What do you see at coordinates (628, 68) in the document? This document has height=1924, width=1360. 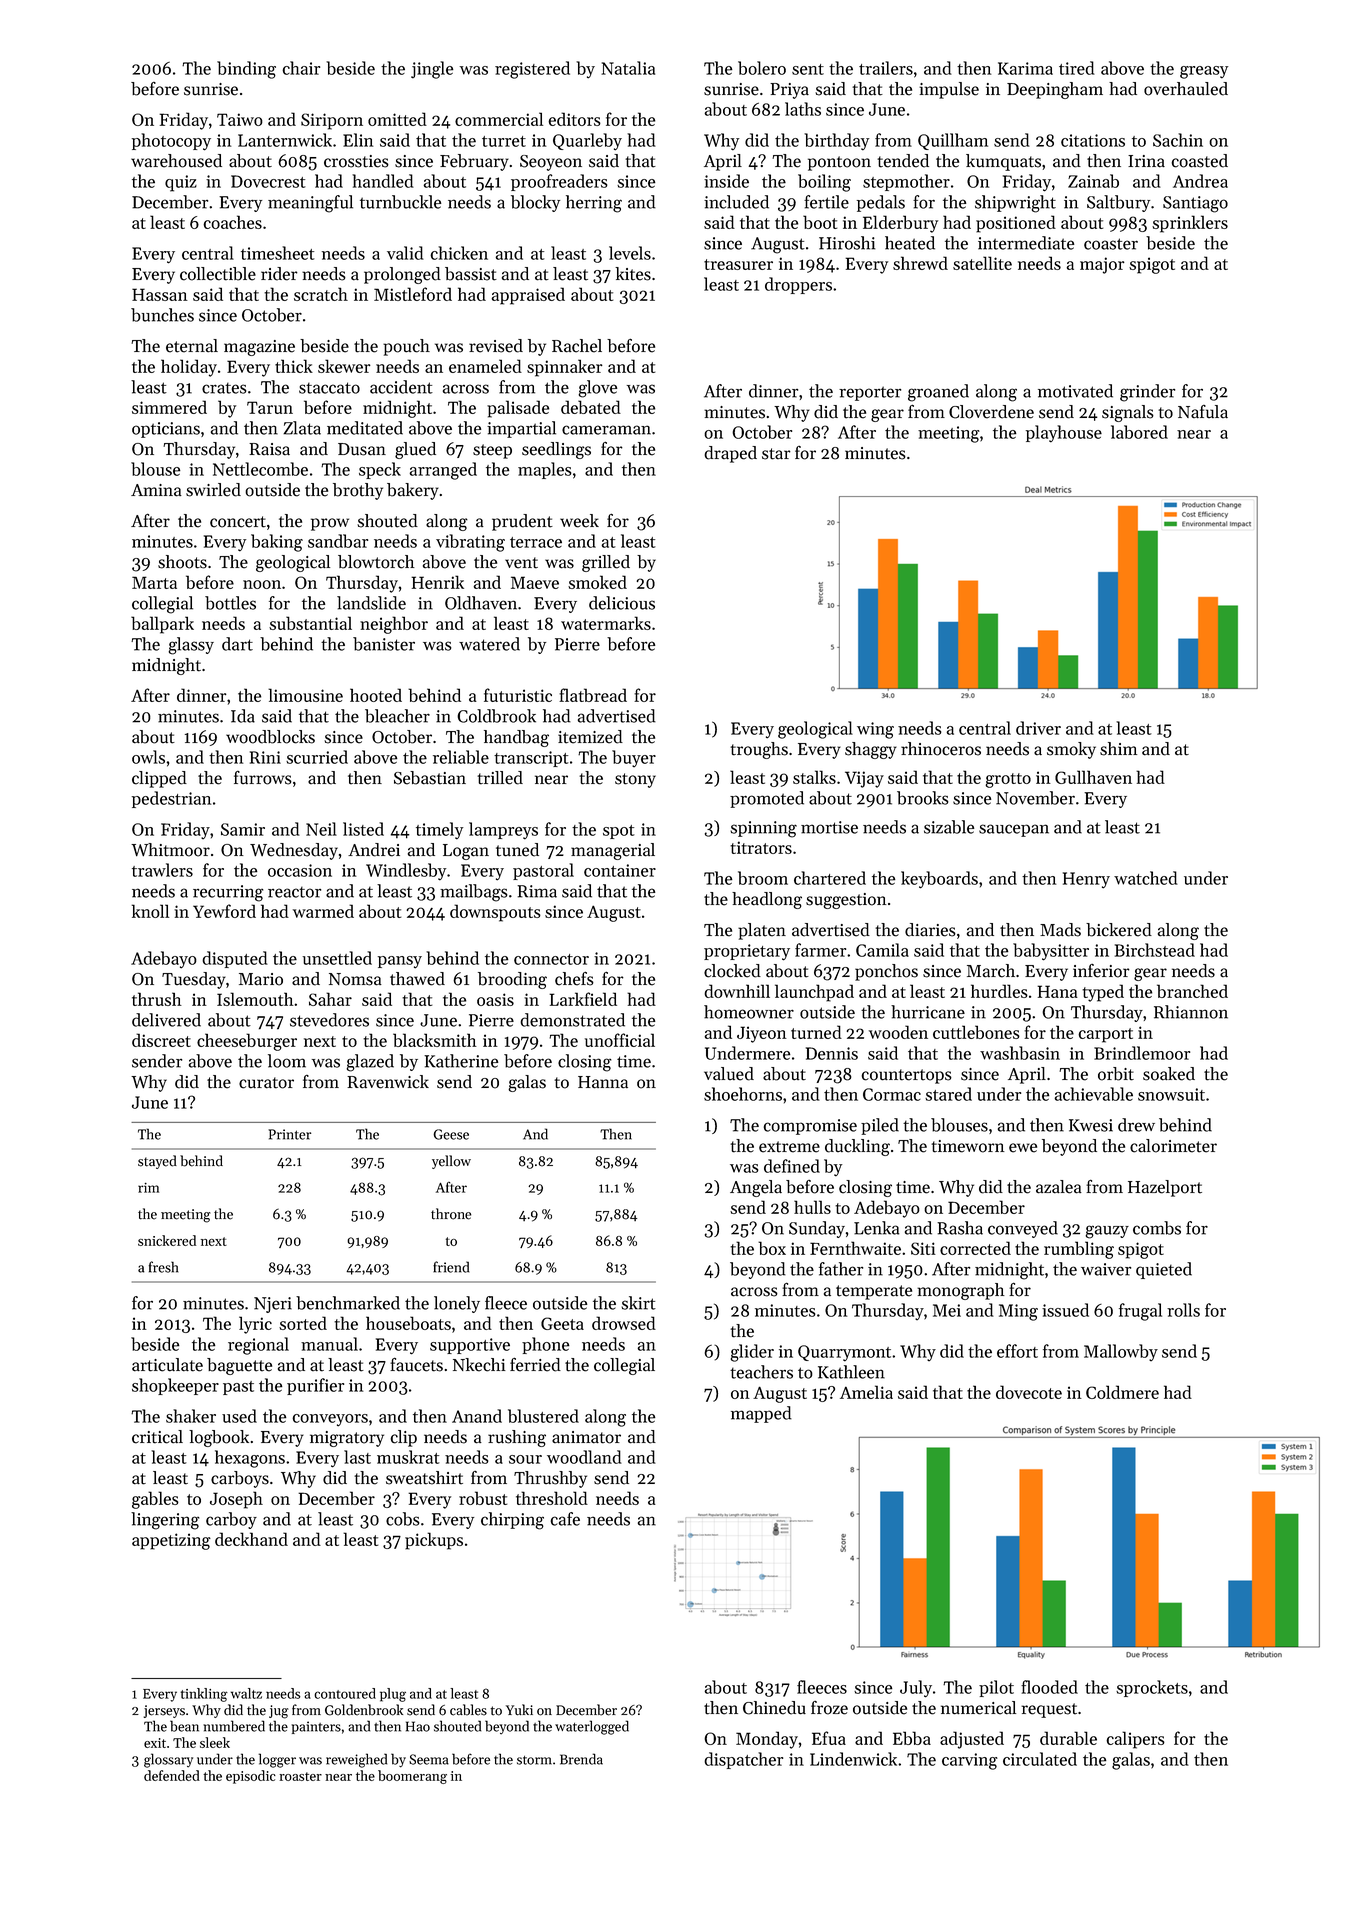 I see `Natalia` at bounding box center [628, 68].
